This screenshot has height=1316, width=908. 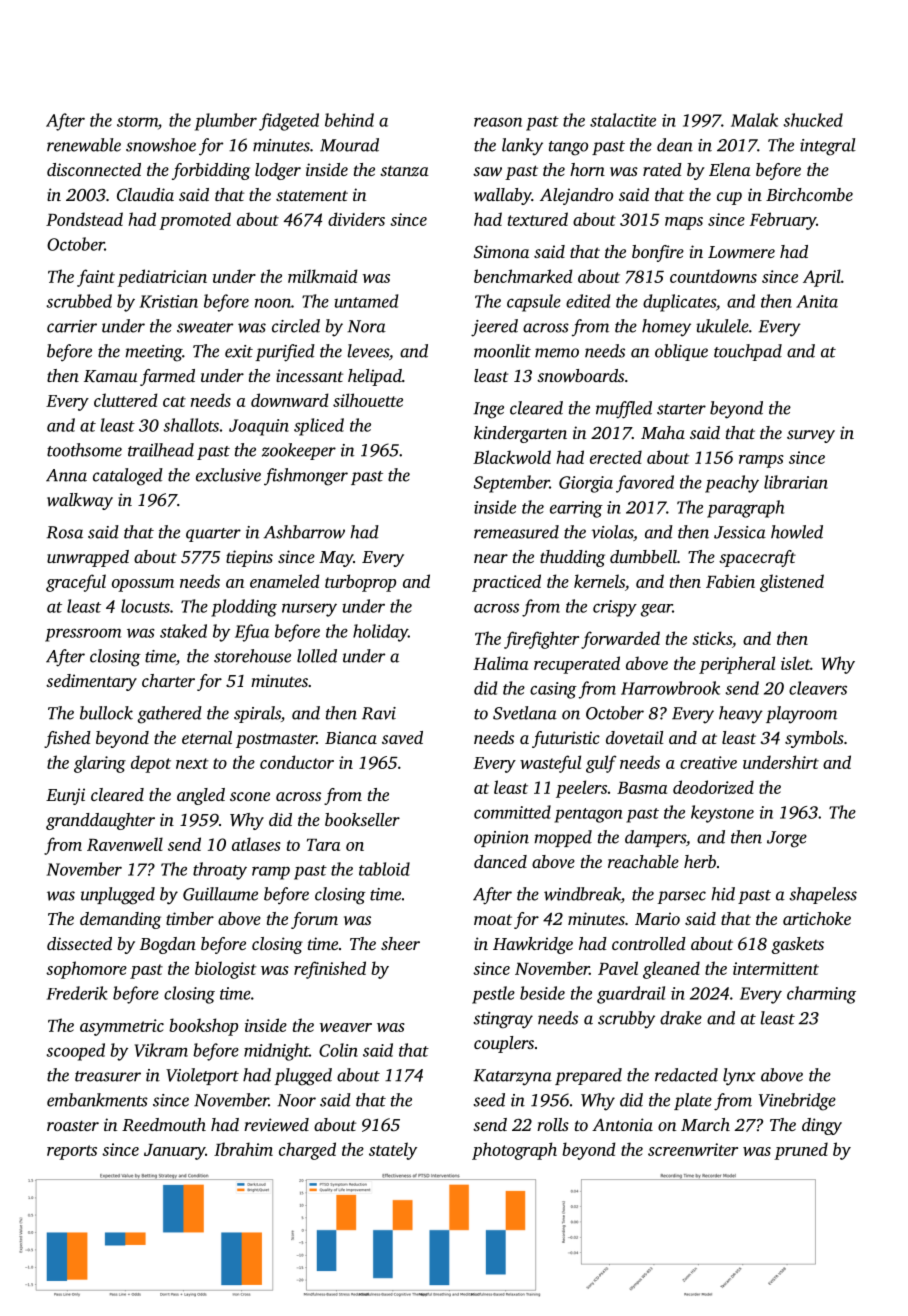 I want to click on Frederik, so click(x=77, y=993).
